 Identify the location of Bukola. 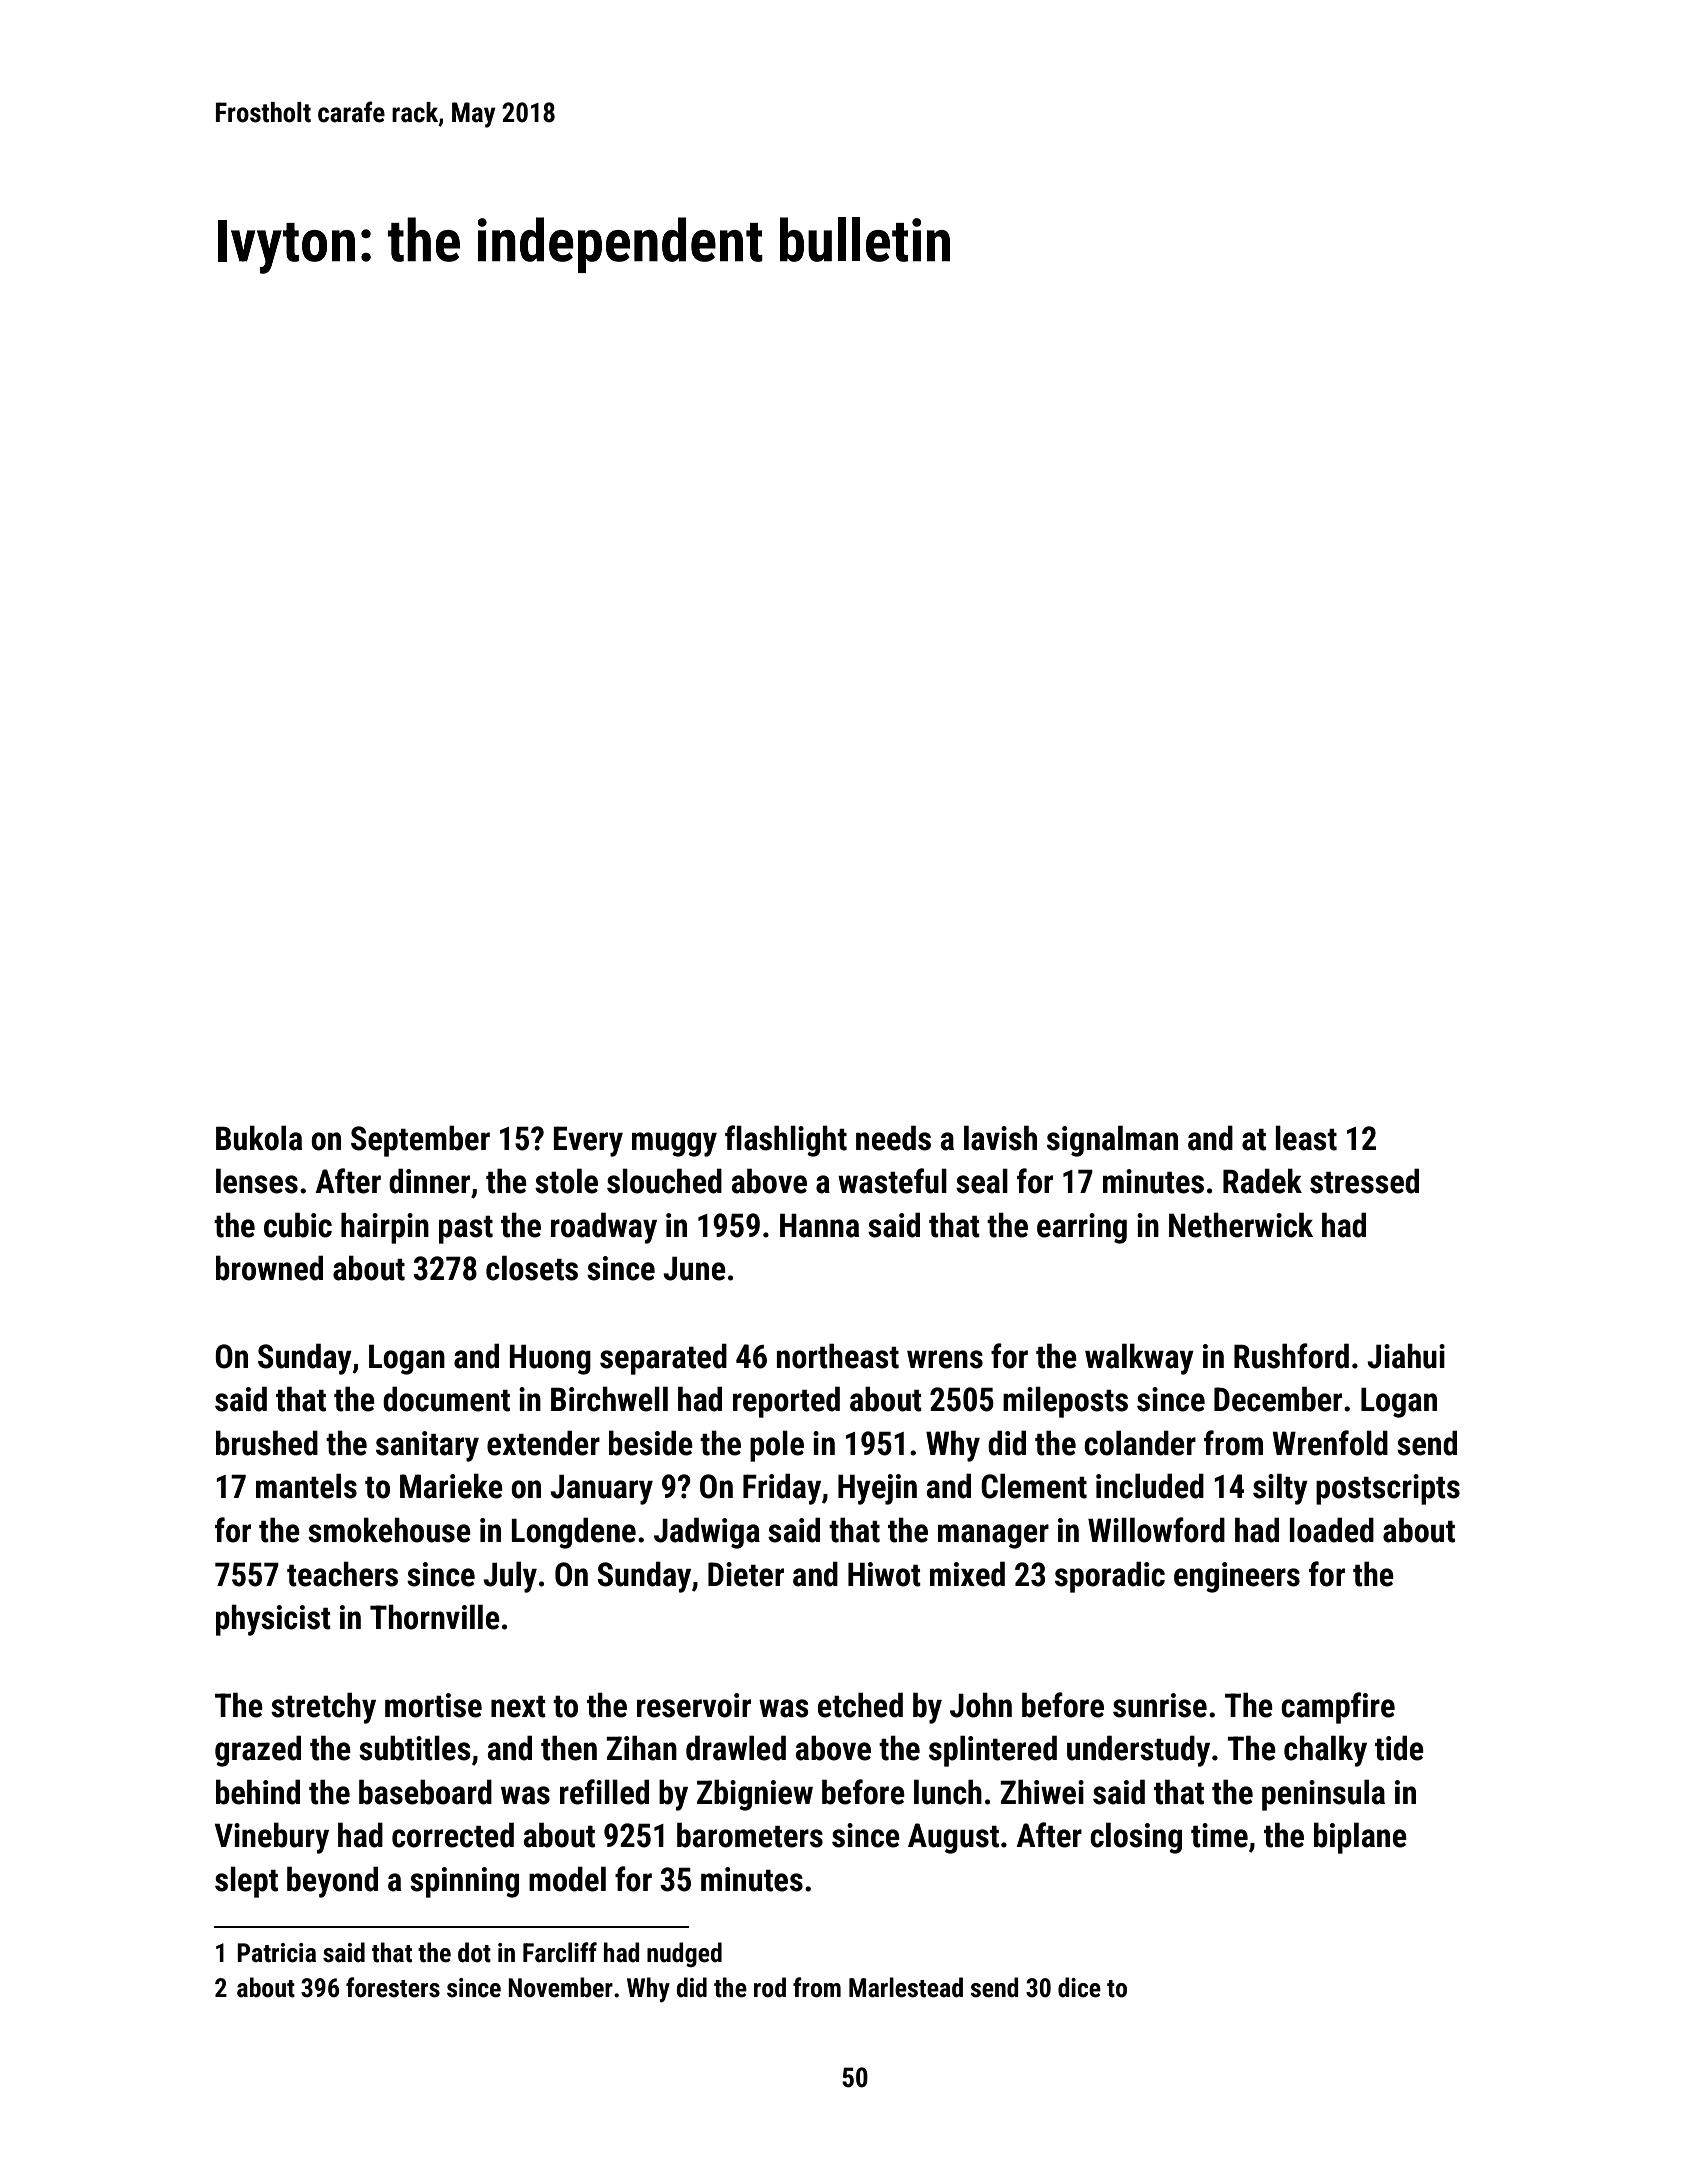
(259, 1138).
